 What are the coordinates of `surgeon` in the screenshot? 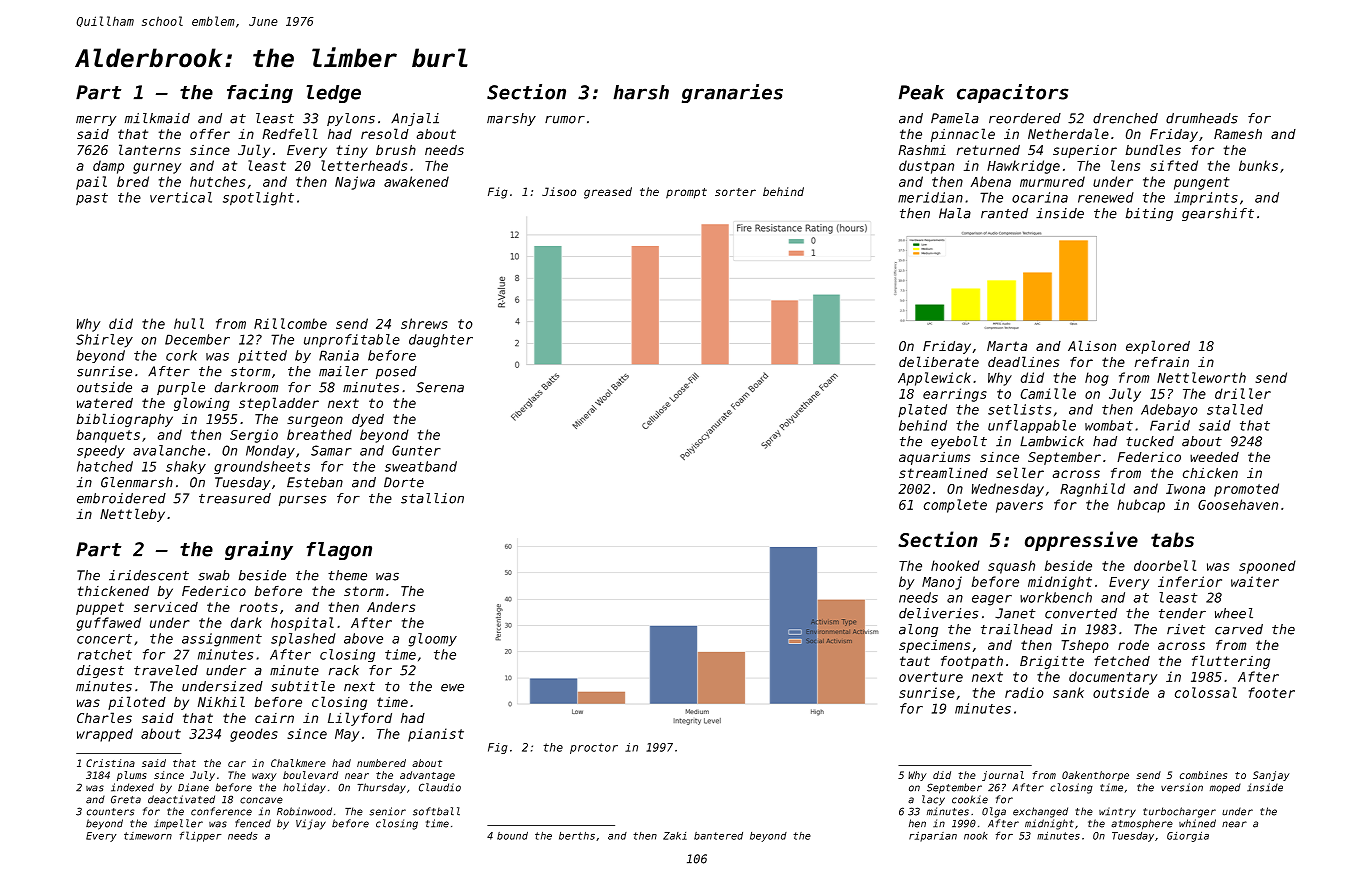 It's located at (315, 421).
